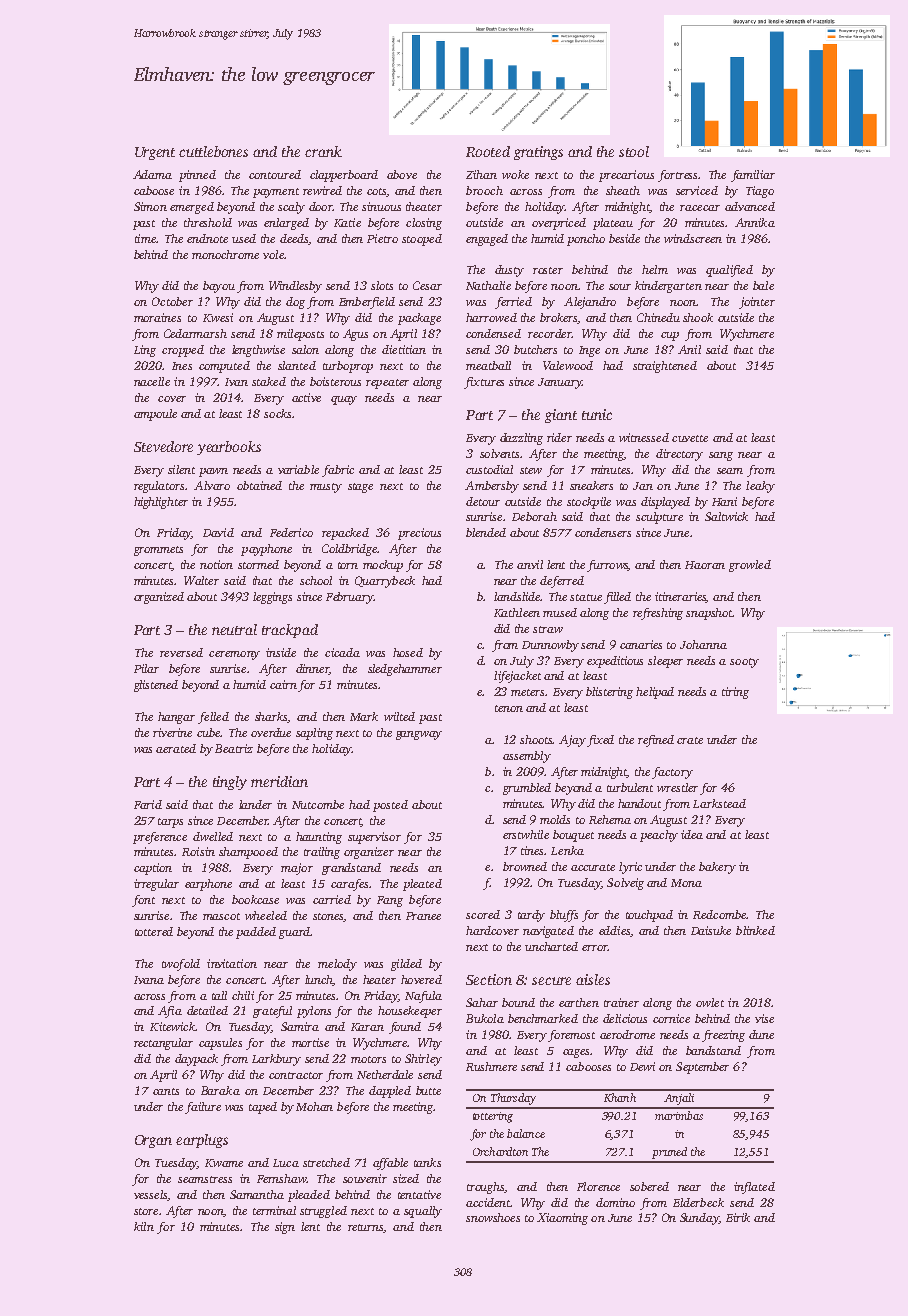 The width and height of the screenshot is (908, 1316). What do you see at coordinates (163, 446) in the screenshot?
I see `Stevedore` at bounding box center [163, 446].
